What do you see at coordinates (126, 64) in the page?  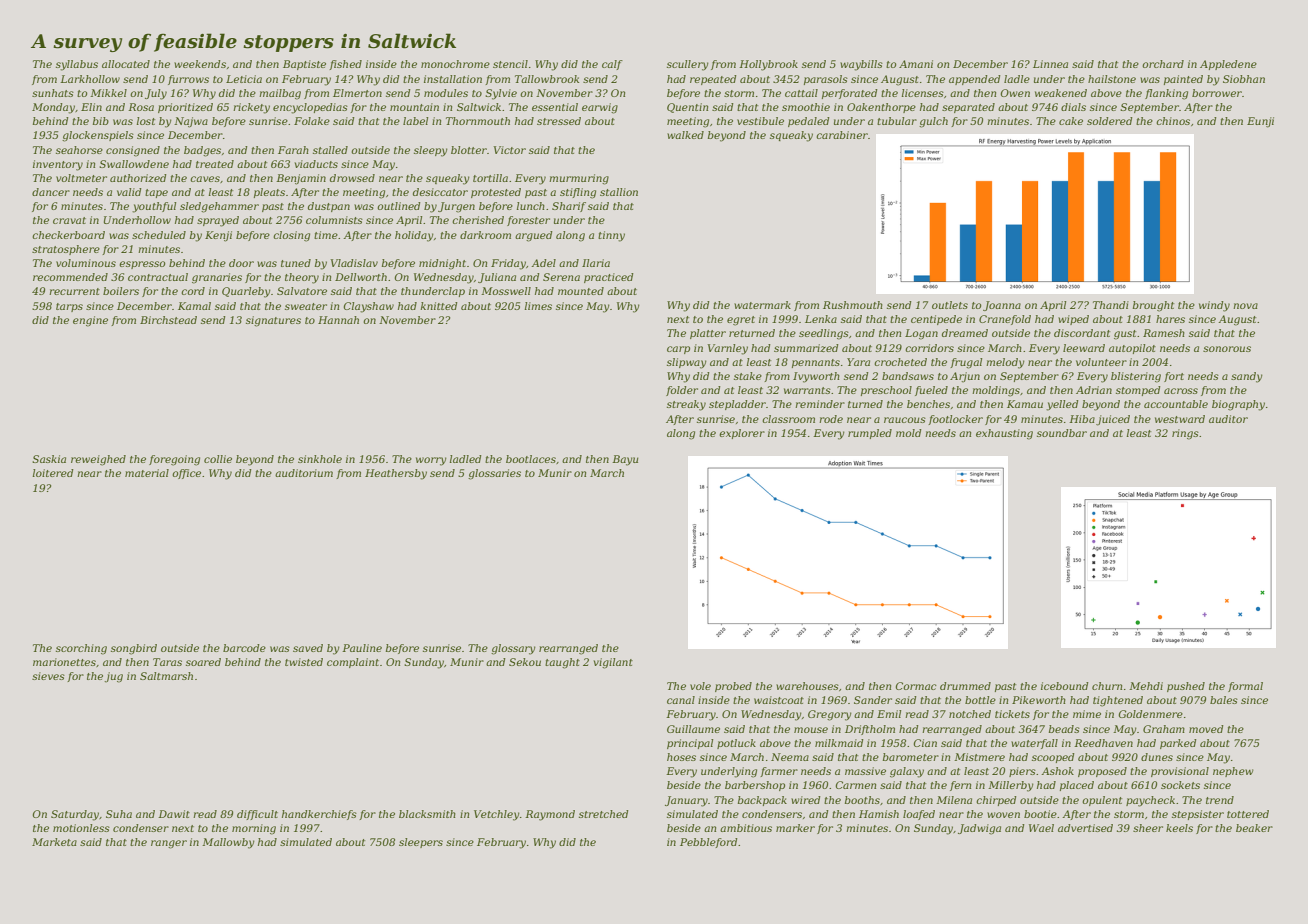 I see `allocated` at bounding box center [126, 64].
